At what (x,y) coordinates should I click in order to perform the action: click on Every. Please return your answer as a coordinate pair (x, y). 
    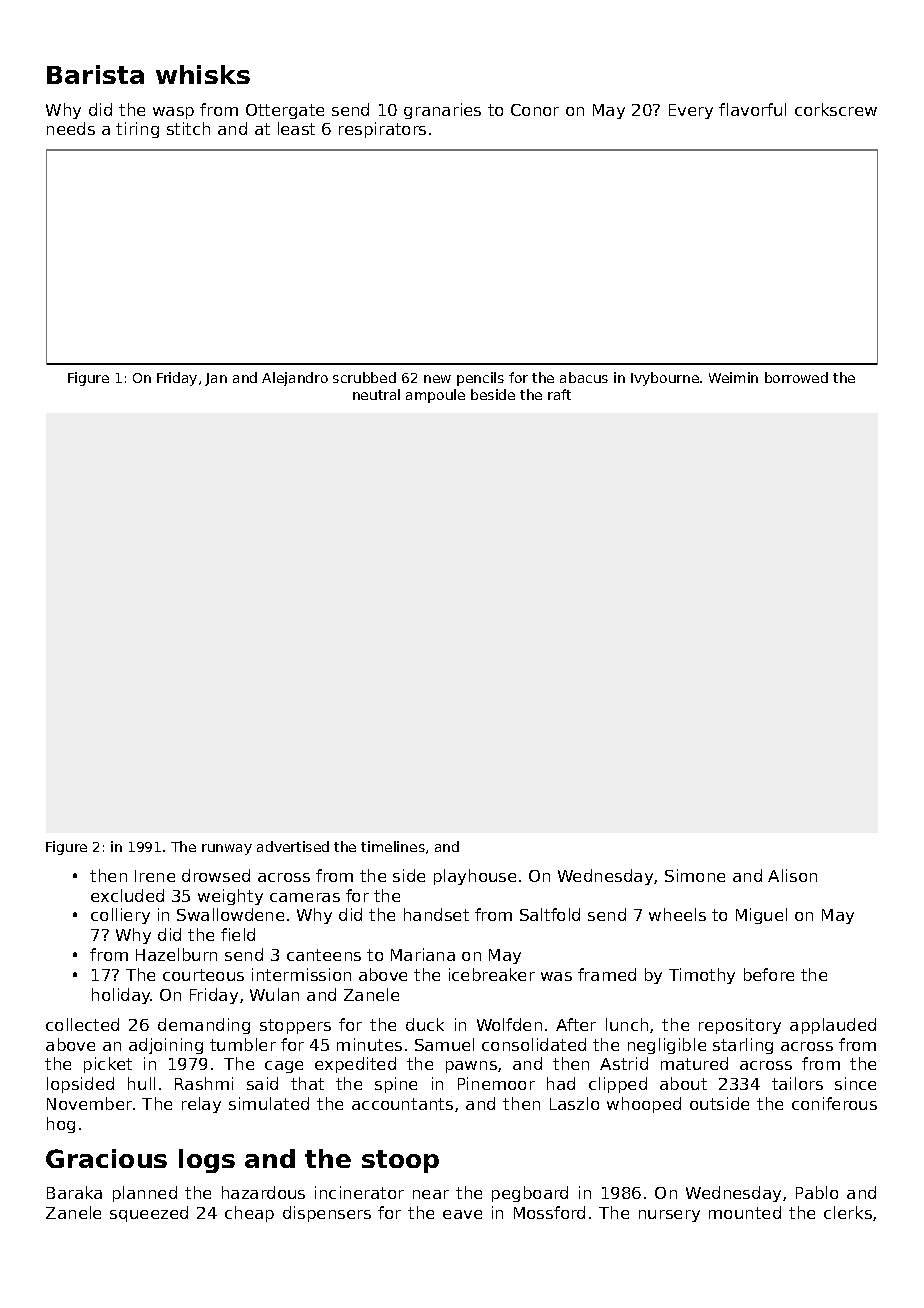
    Looking at the image, I should click on (691, 111).
